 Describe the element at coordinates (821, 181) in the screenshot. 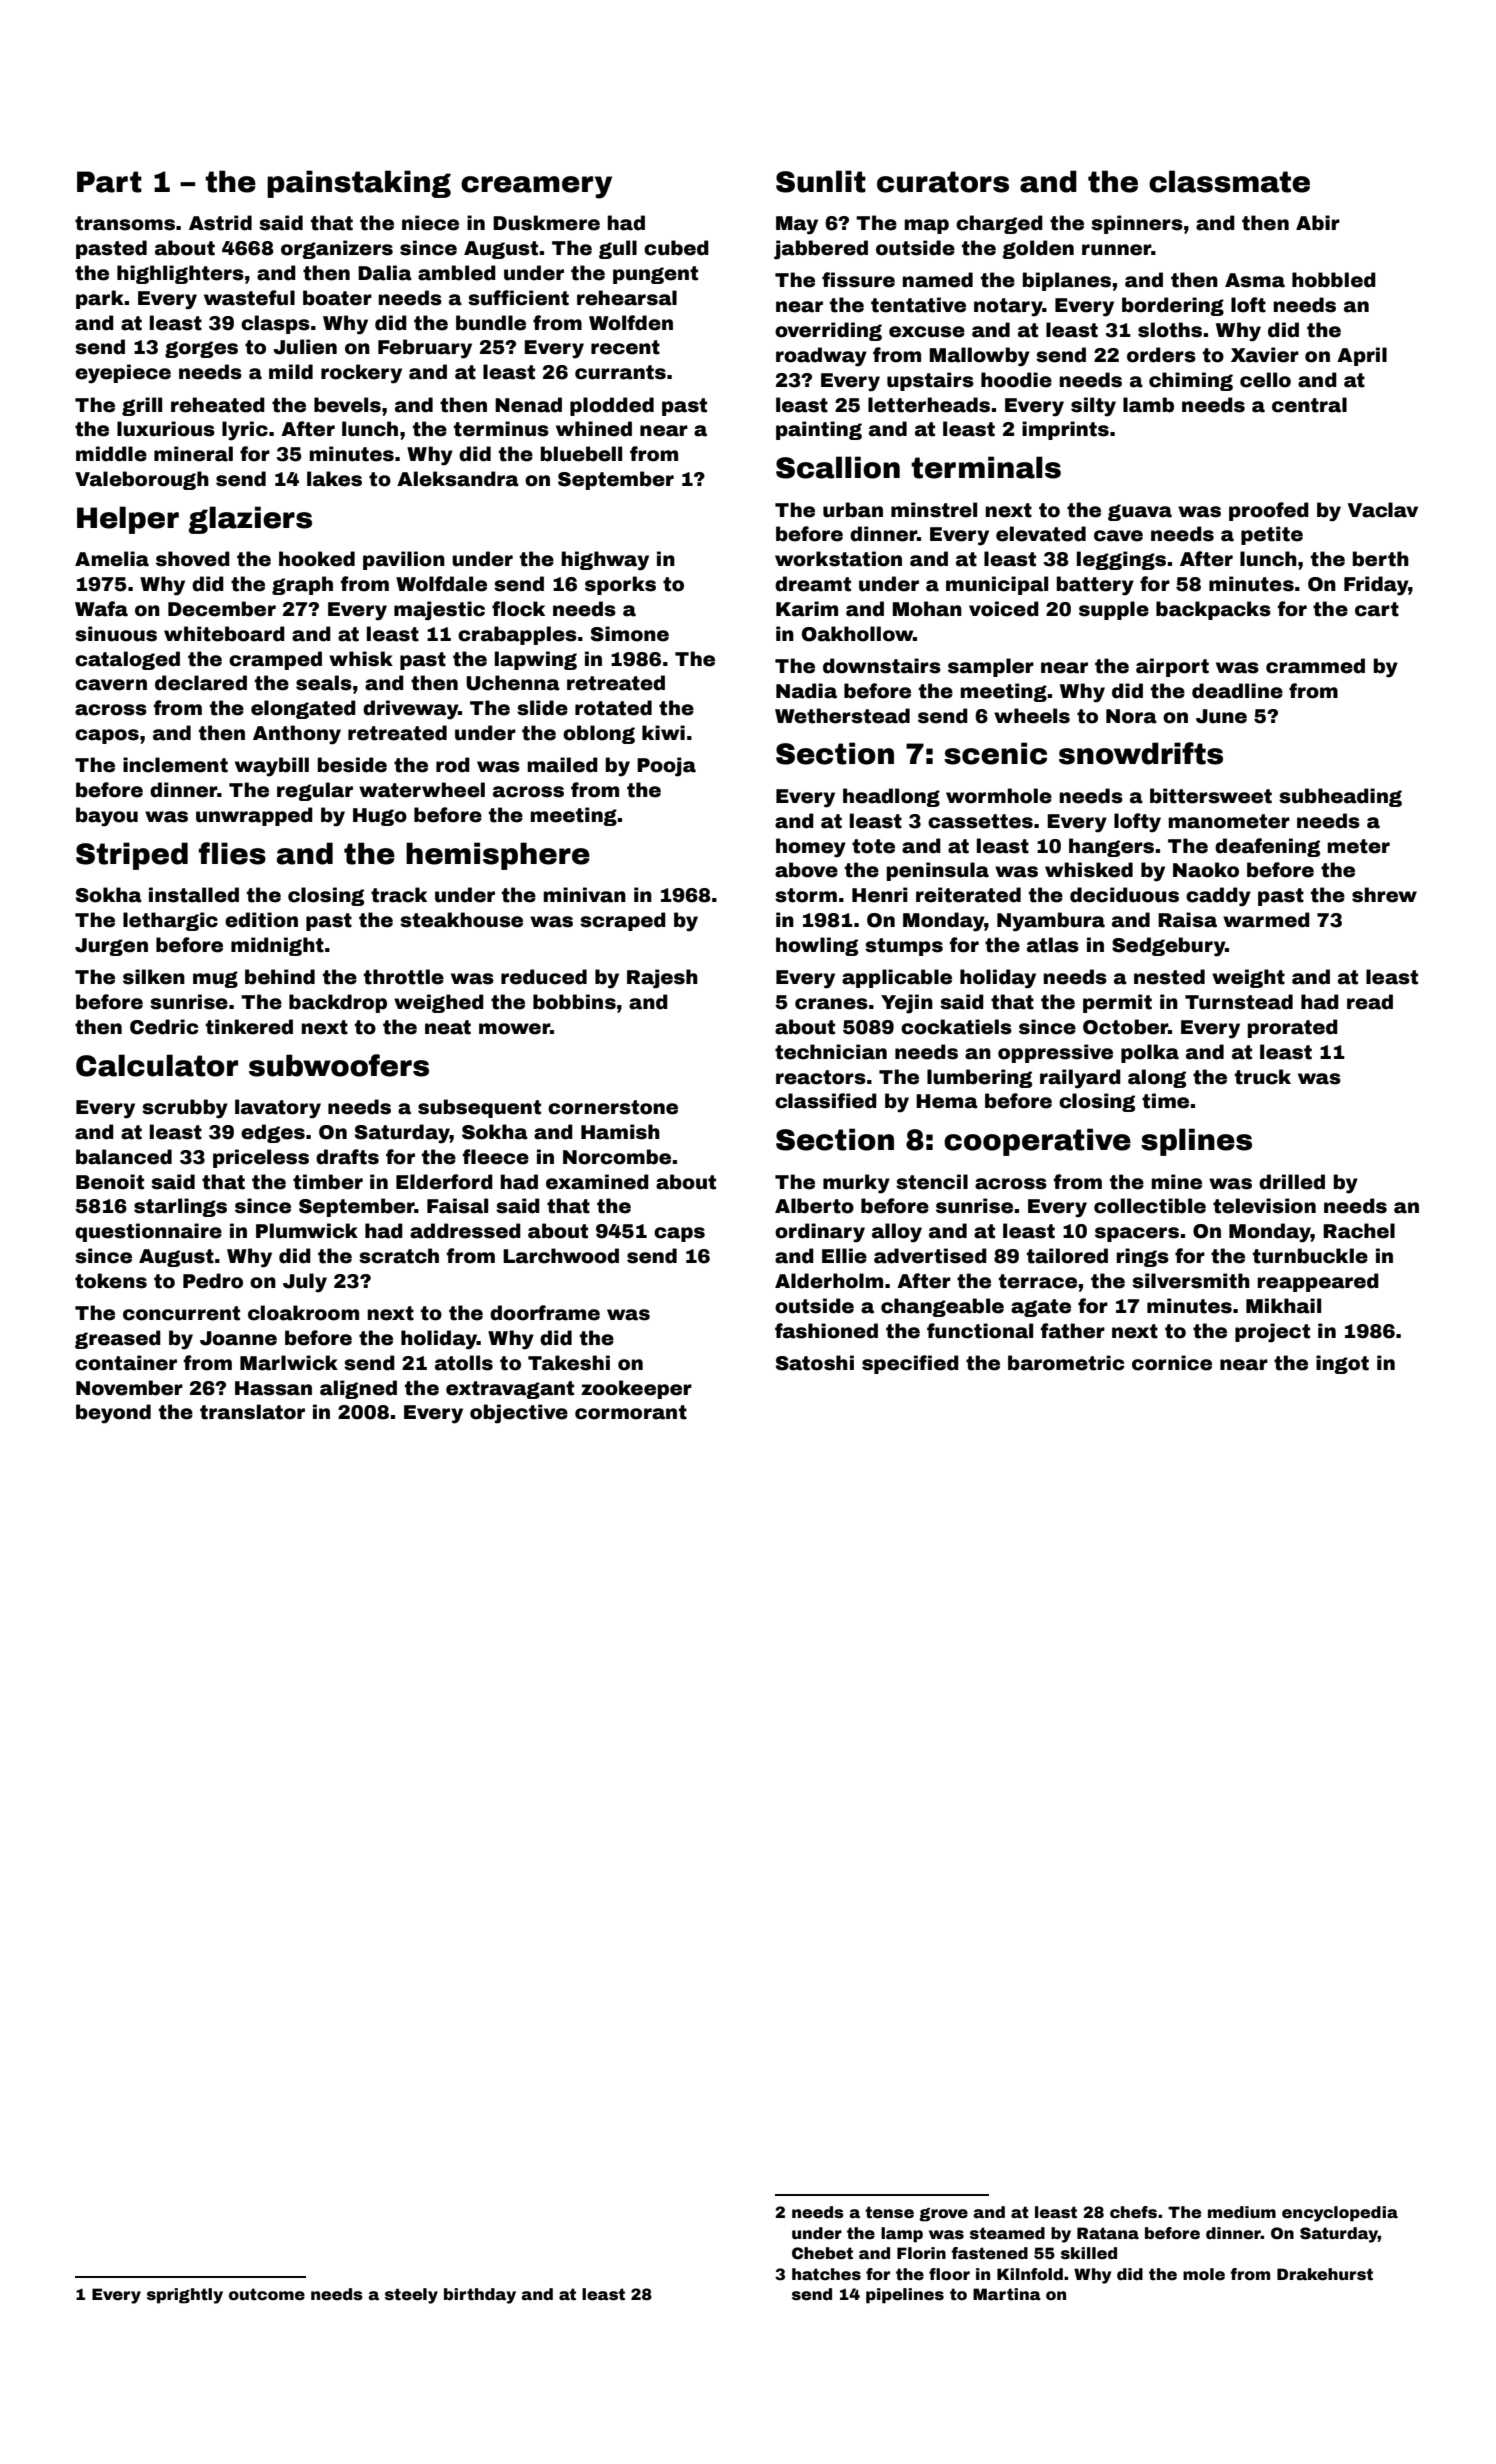

I see `Sunlit` at that location.
